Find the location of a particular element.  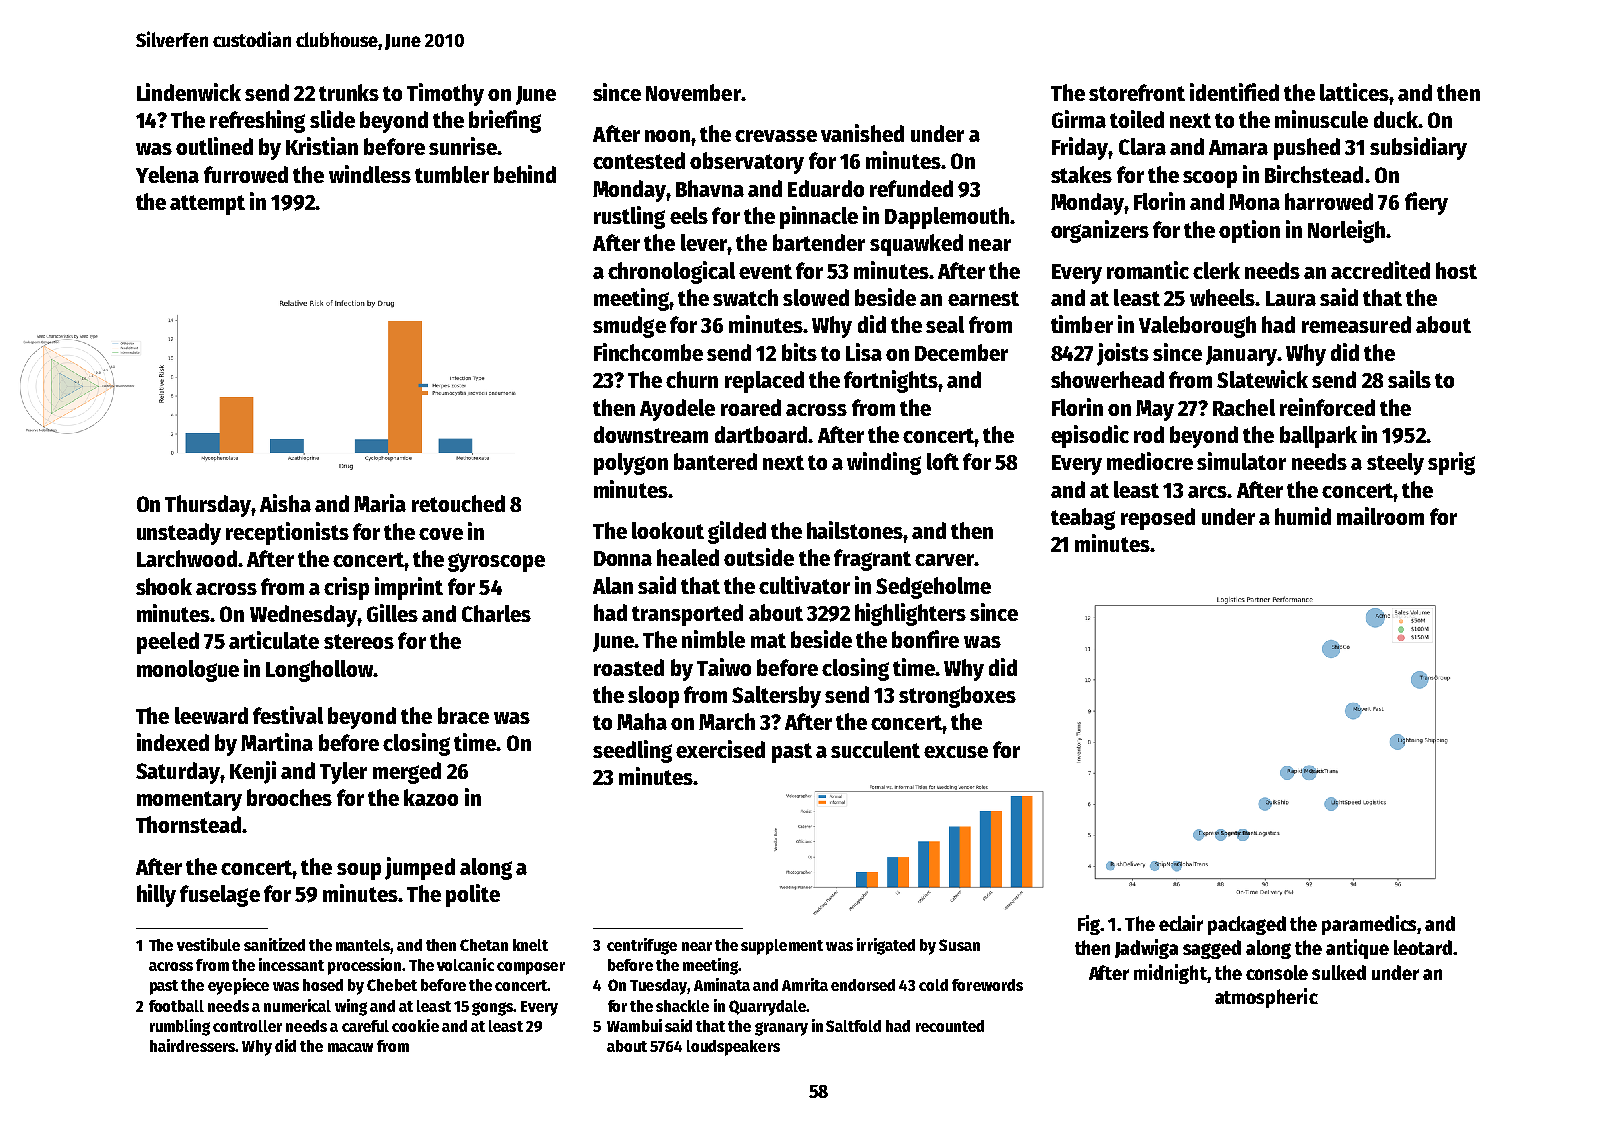

refunded is located at coordinates (911, 188).
